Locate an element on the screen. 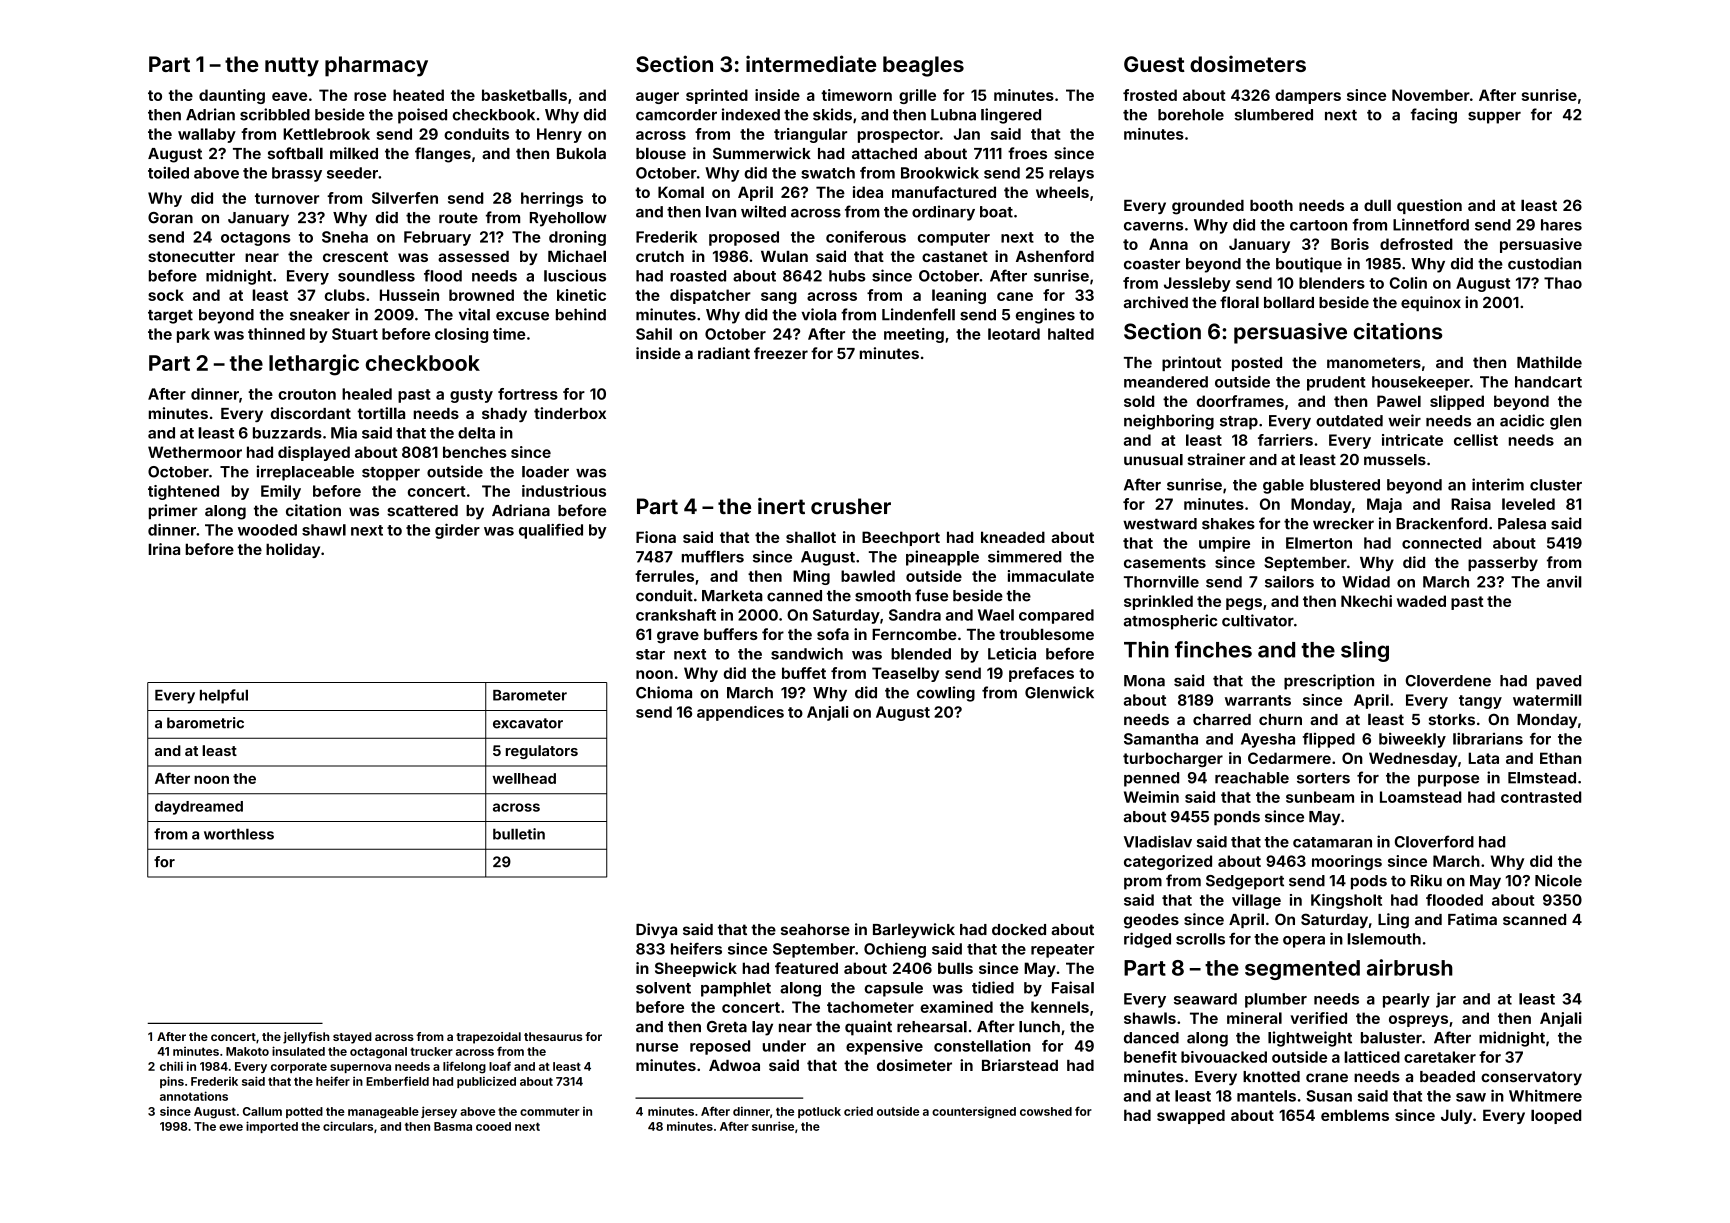 Image resolution: width=1730 pixels, height=1223 pixels. gusty is located at coordinates (471, 396).
